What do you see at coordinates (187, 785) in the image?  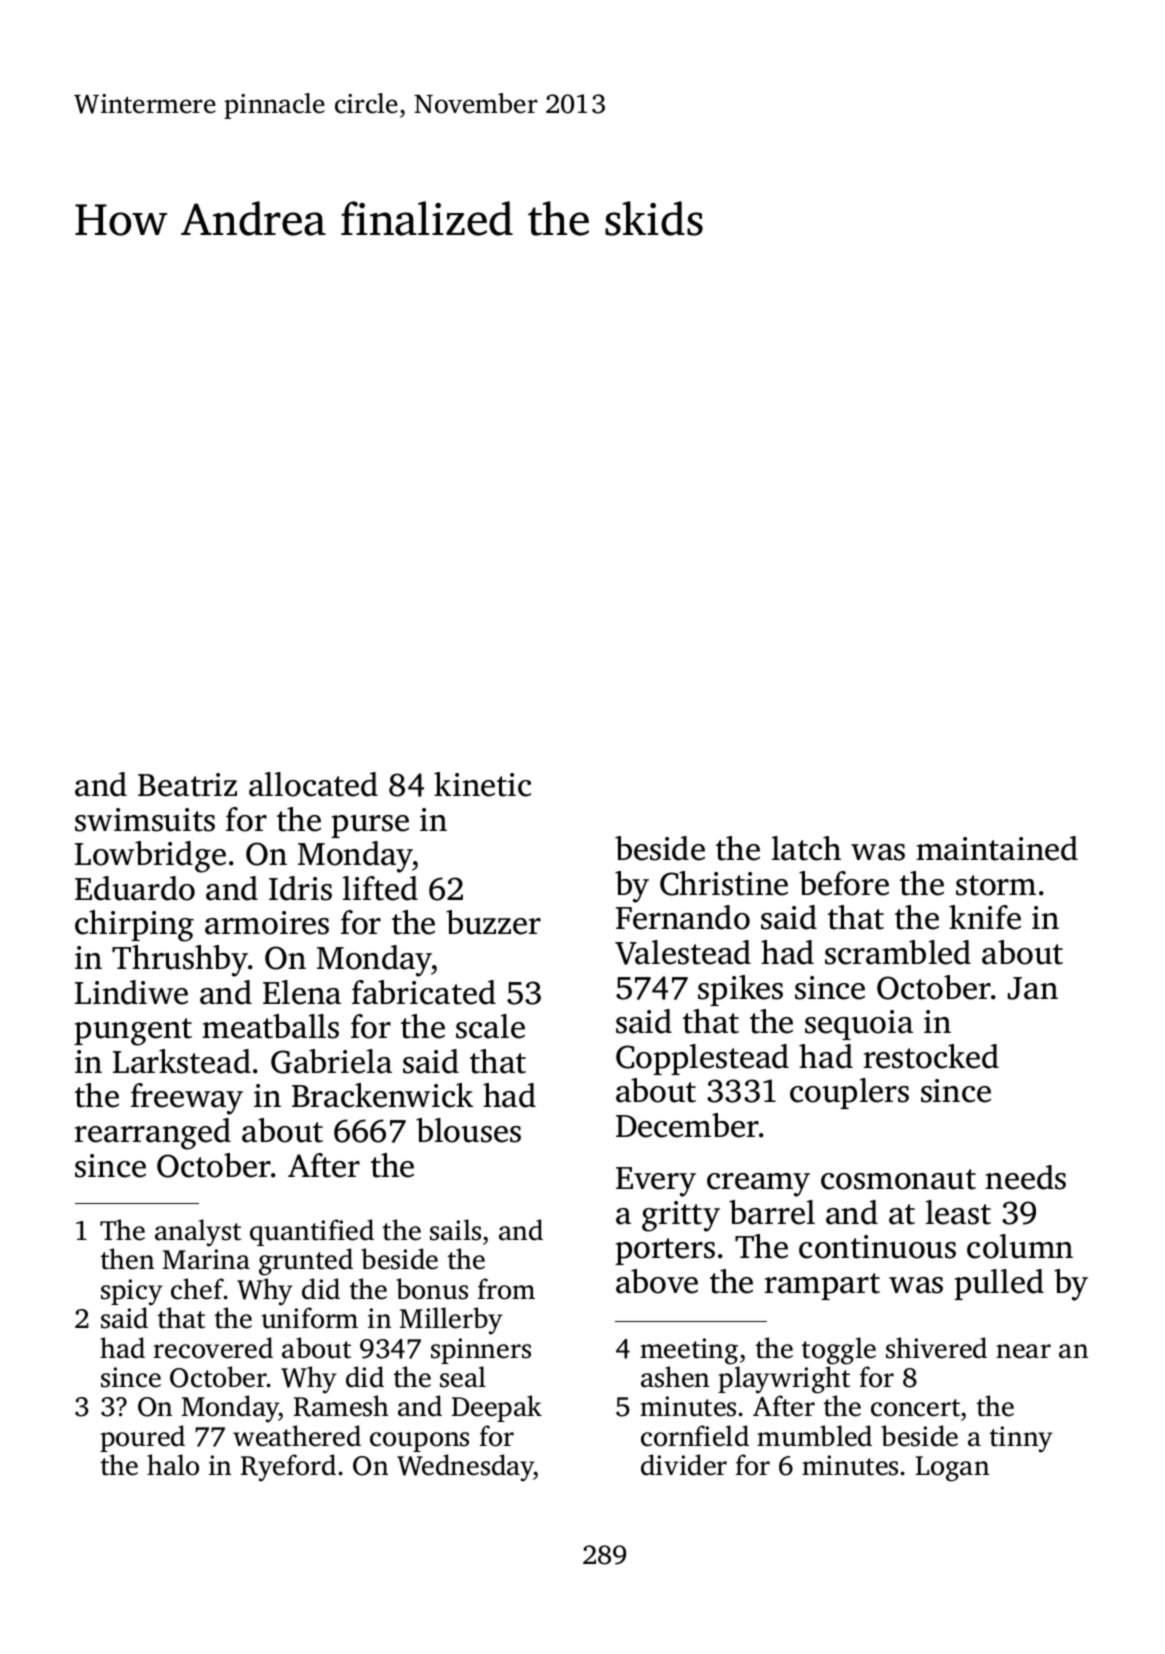 I see `Beatriz` at bounding box center [187, 785].
